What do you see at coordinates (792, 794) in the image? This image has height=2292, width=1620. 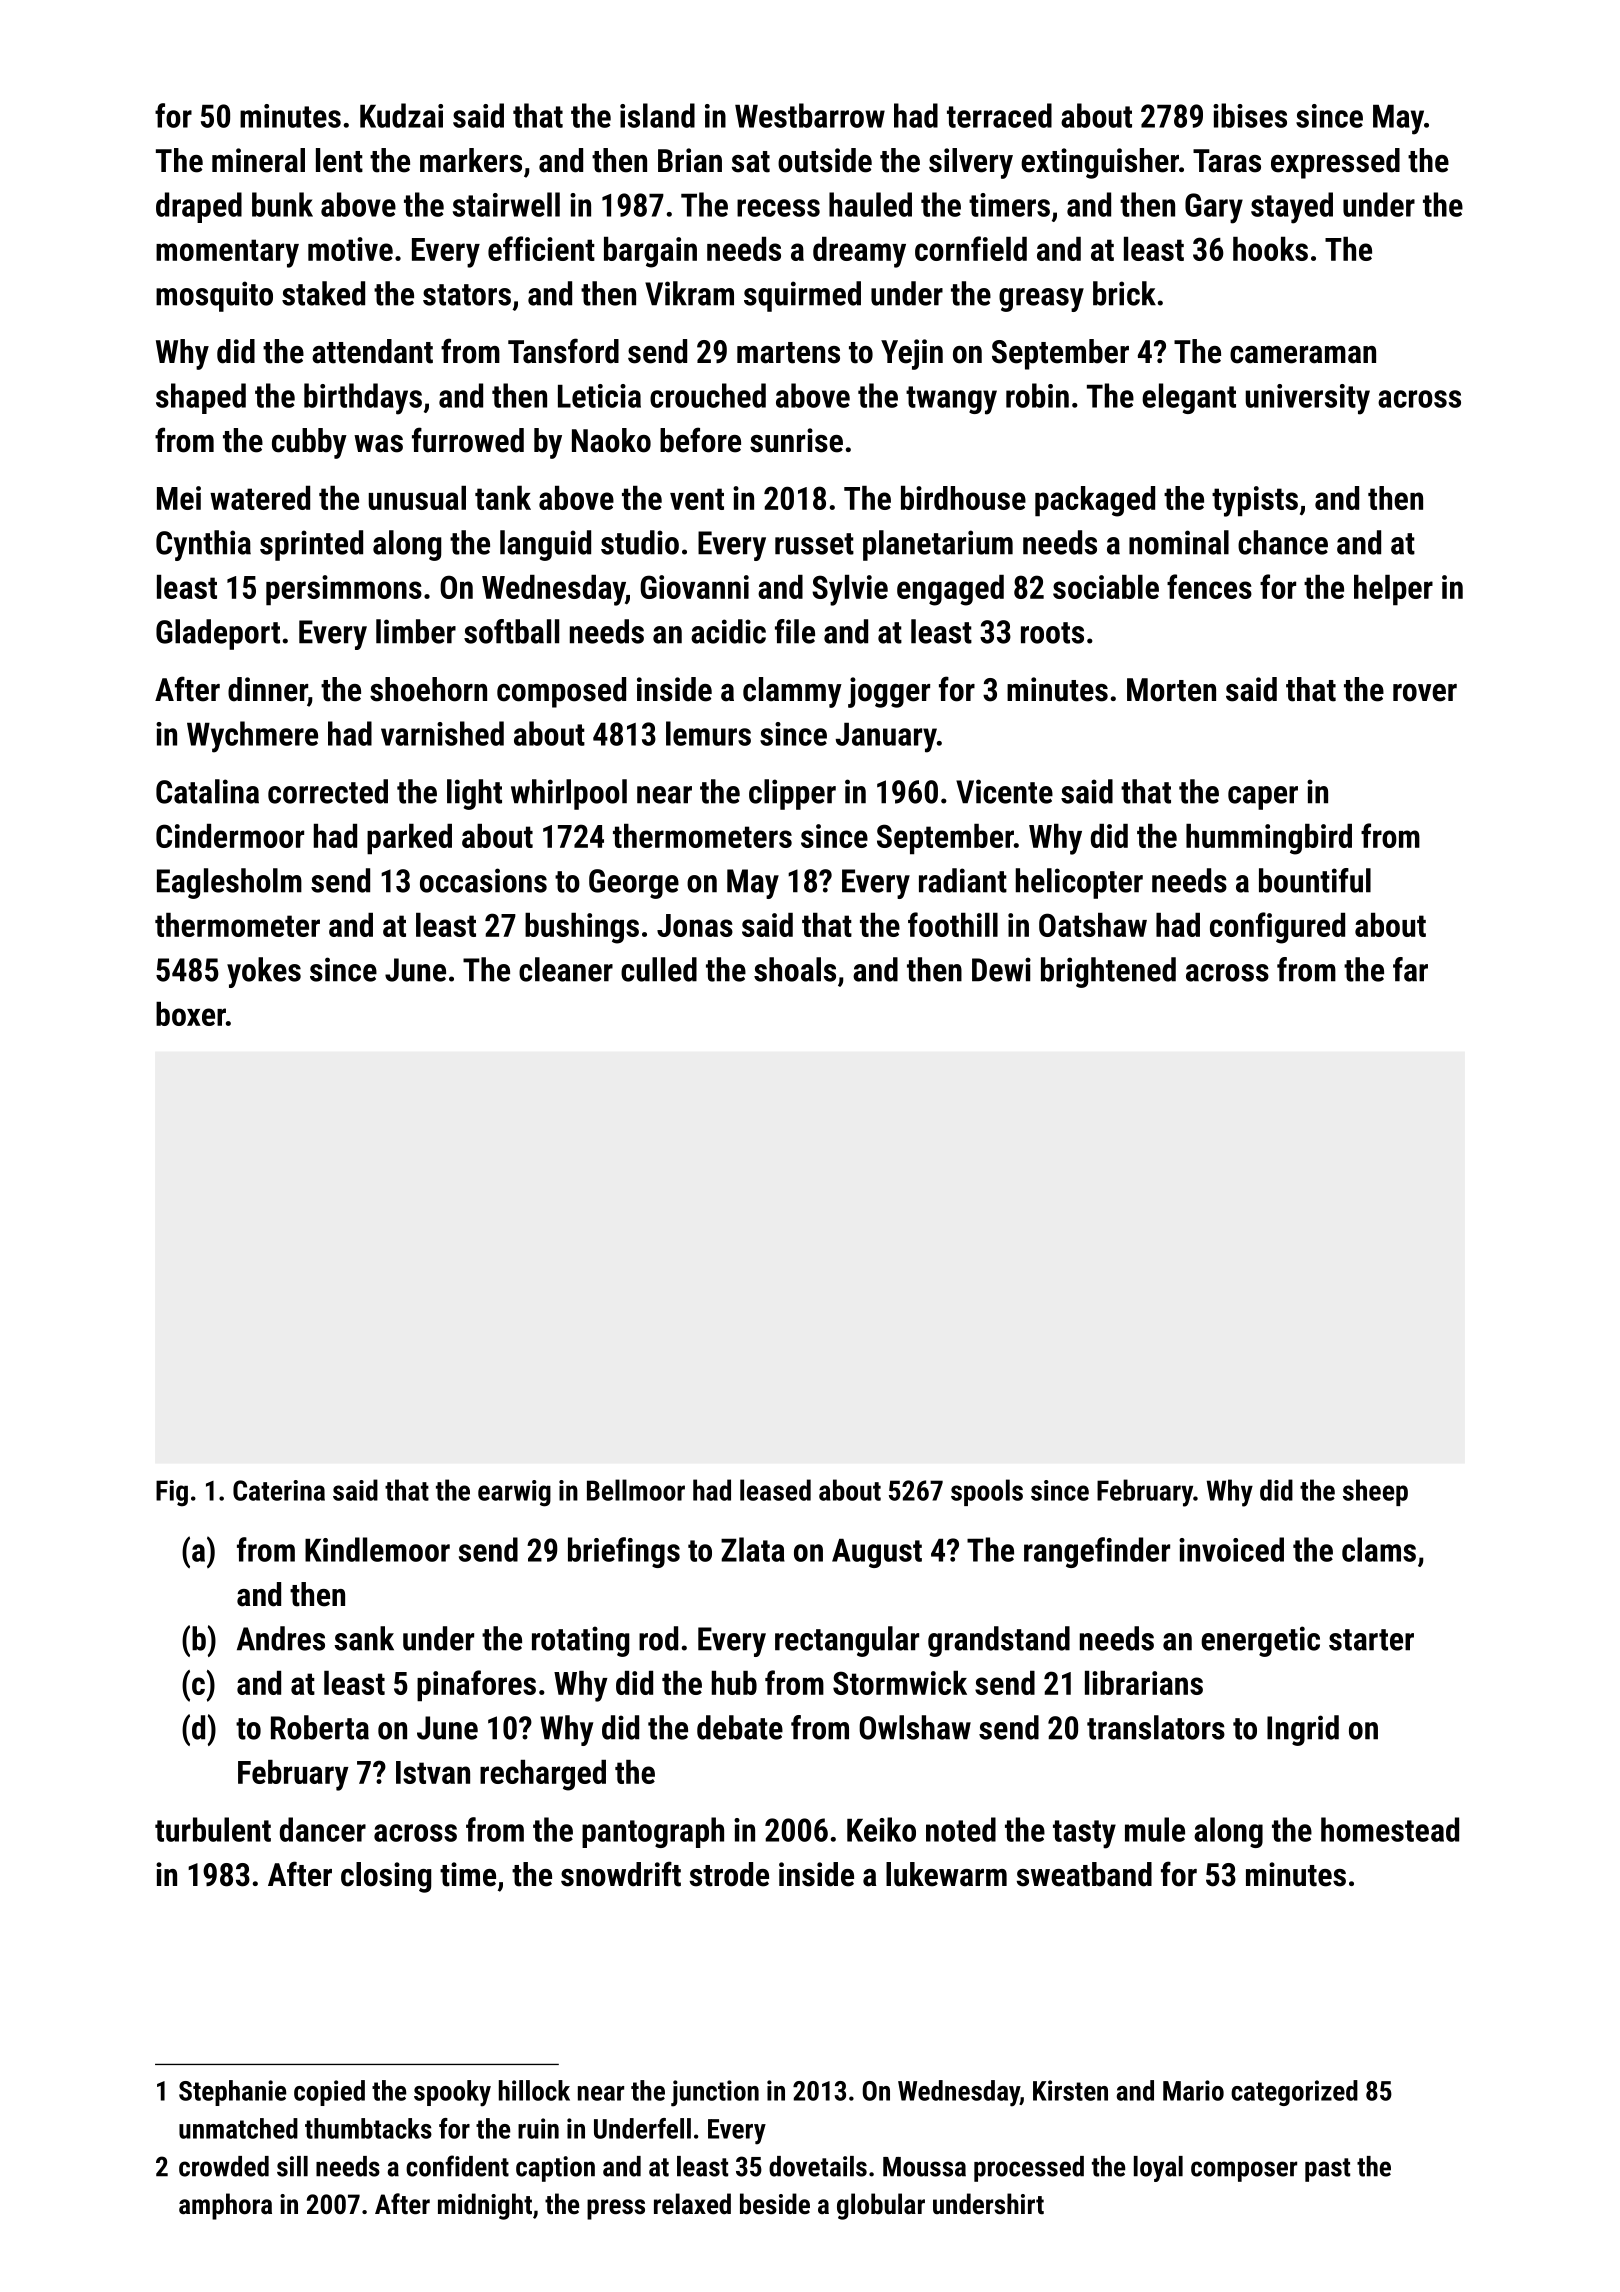 I see `clipper` at bounding box center [792, 794].
